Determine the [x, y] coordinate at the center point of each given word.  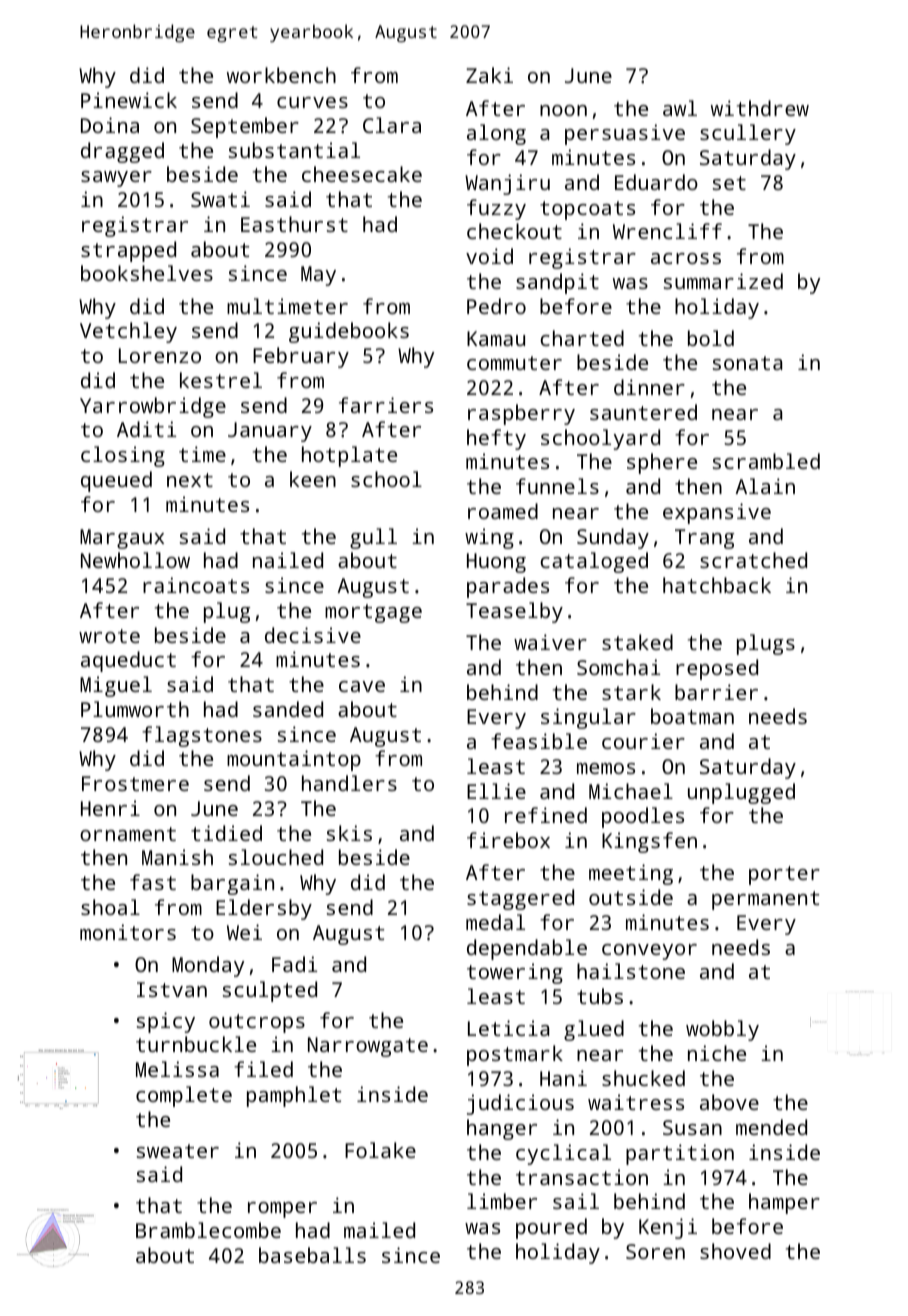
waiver [550, 642]
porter [784, 875]
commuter [514, 363]
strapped [128, 251]
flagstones [202, 736]
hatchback [717, 585]
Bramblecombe [208, 1230]
